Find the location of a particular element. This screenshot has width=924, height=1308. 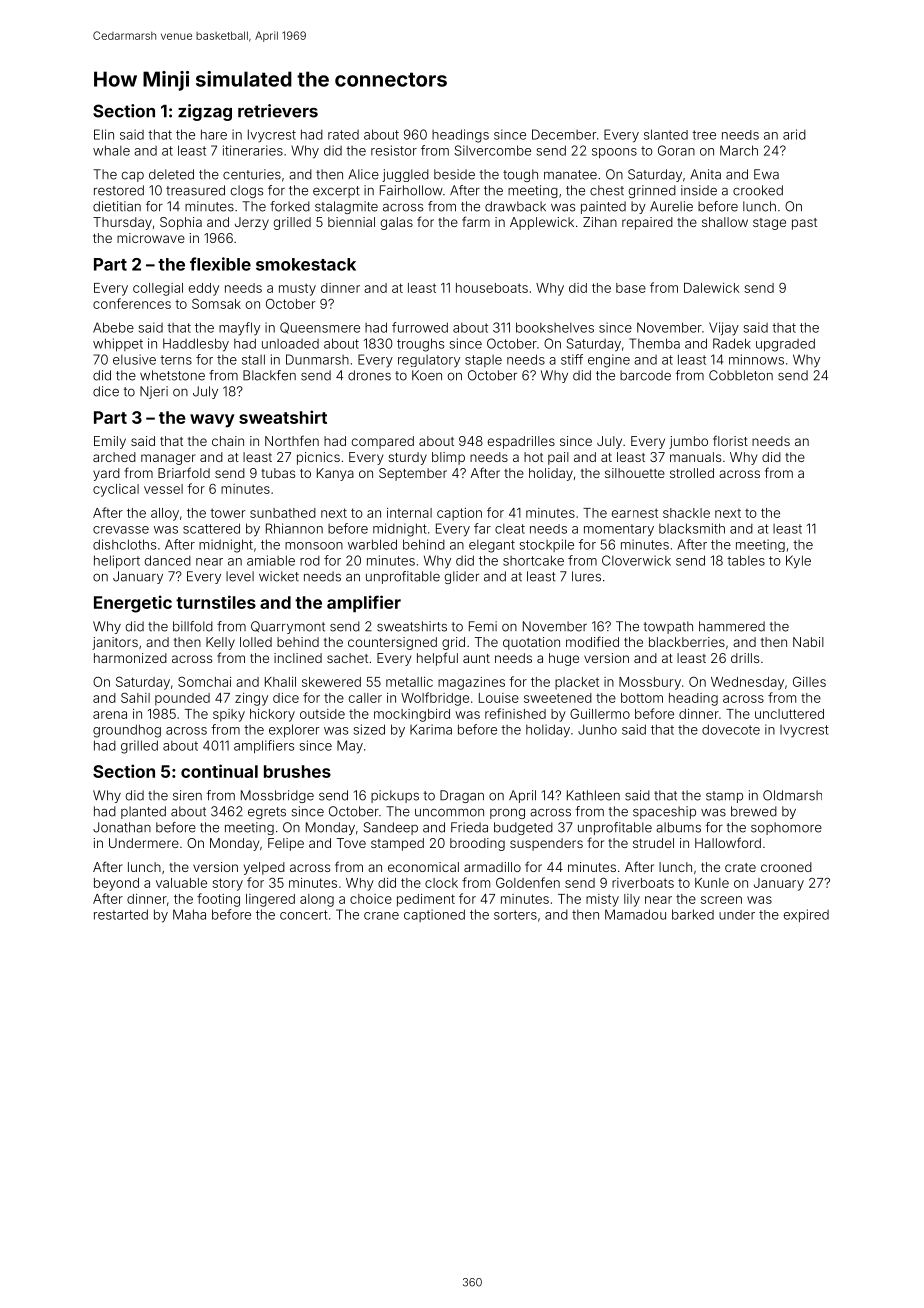

valuable is located at coordinates (181, 883).
